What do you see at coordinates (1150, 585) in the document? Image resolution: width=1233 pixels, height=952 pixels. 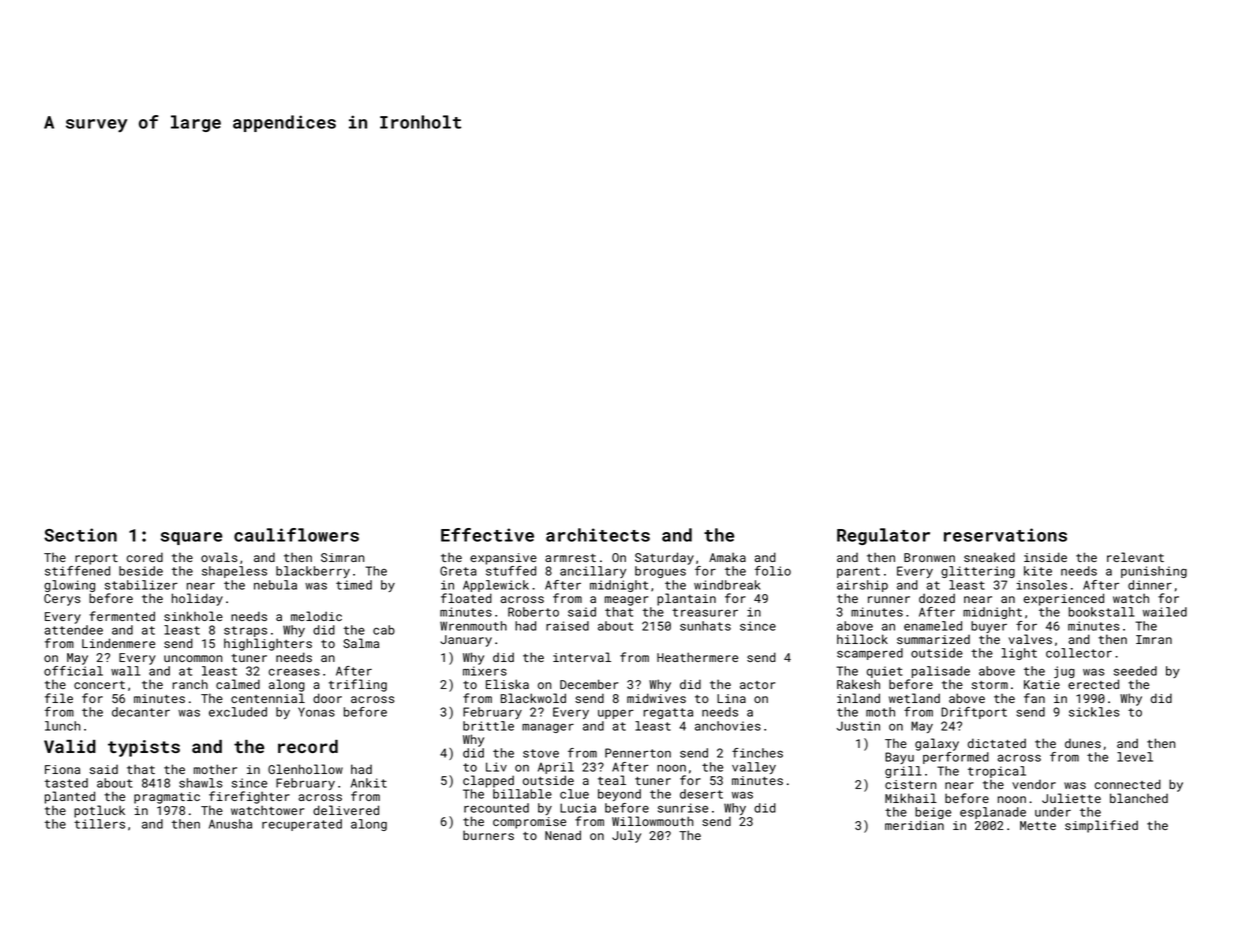 I see `dinner` at bounding box center [1150, 585].
